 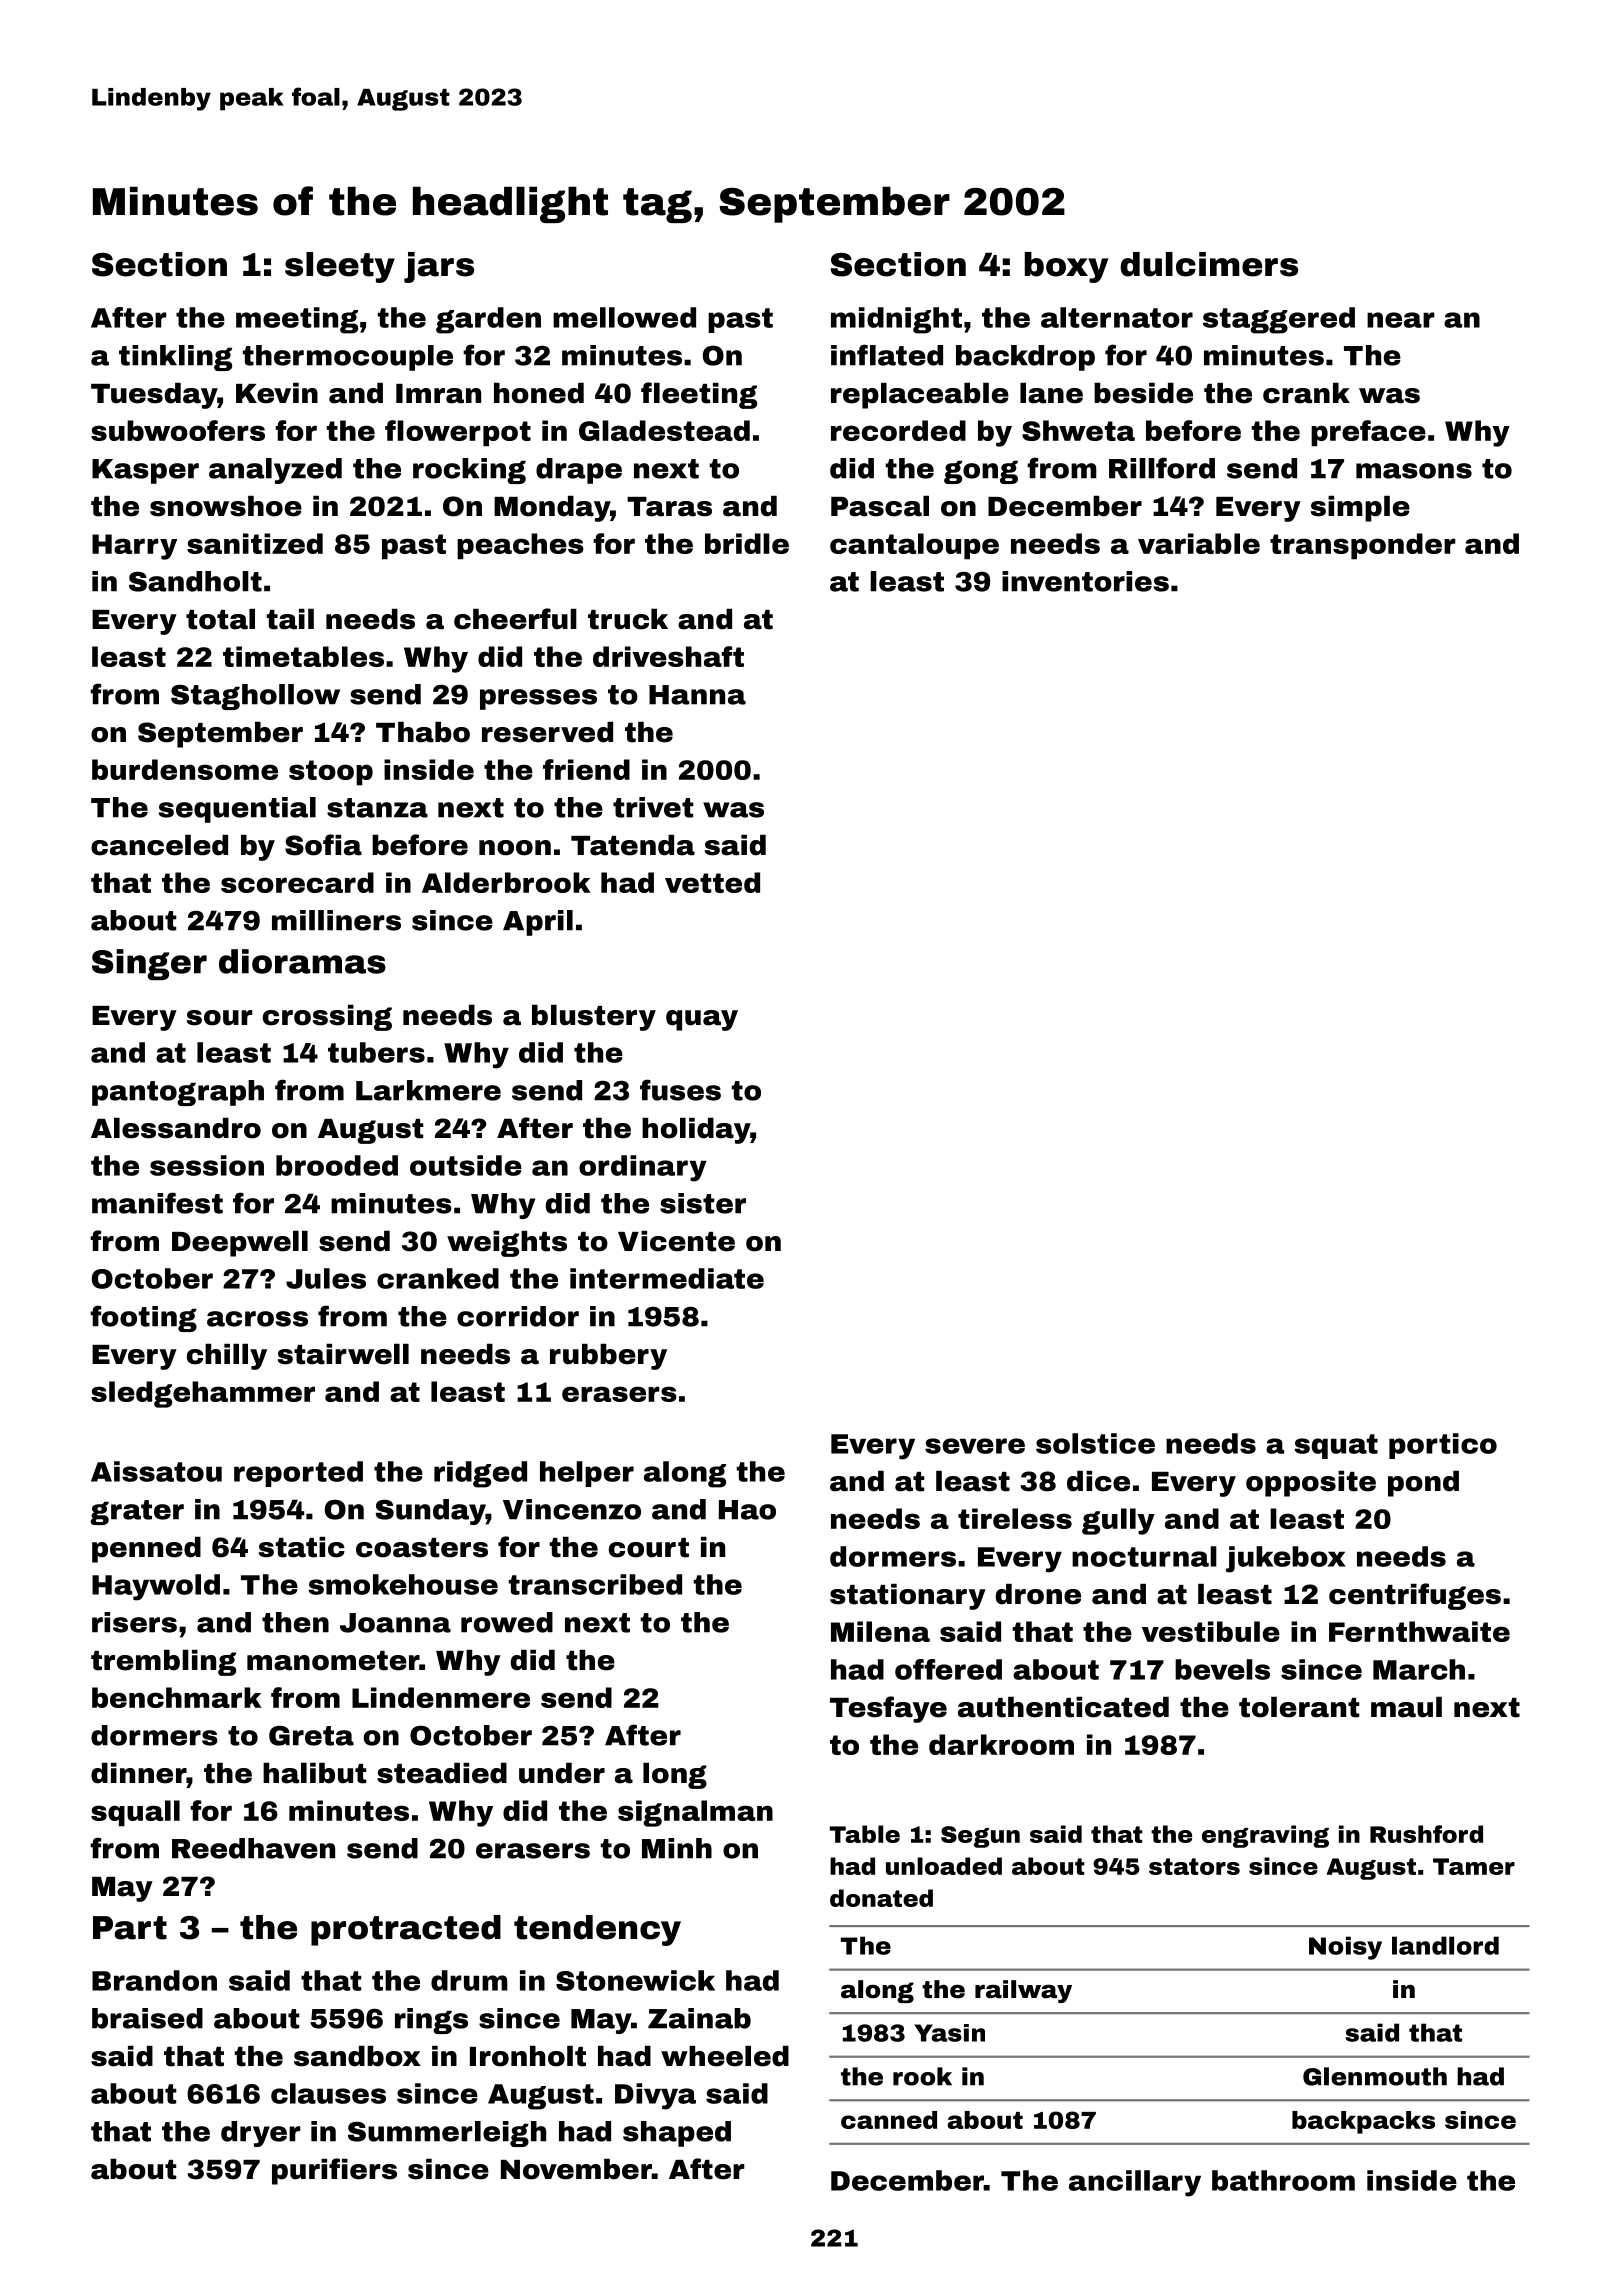 What do you see at coordinates (220, 1018) in the screenshot?
I see `sour` at bounding box center [220, 1018].
